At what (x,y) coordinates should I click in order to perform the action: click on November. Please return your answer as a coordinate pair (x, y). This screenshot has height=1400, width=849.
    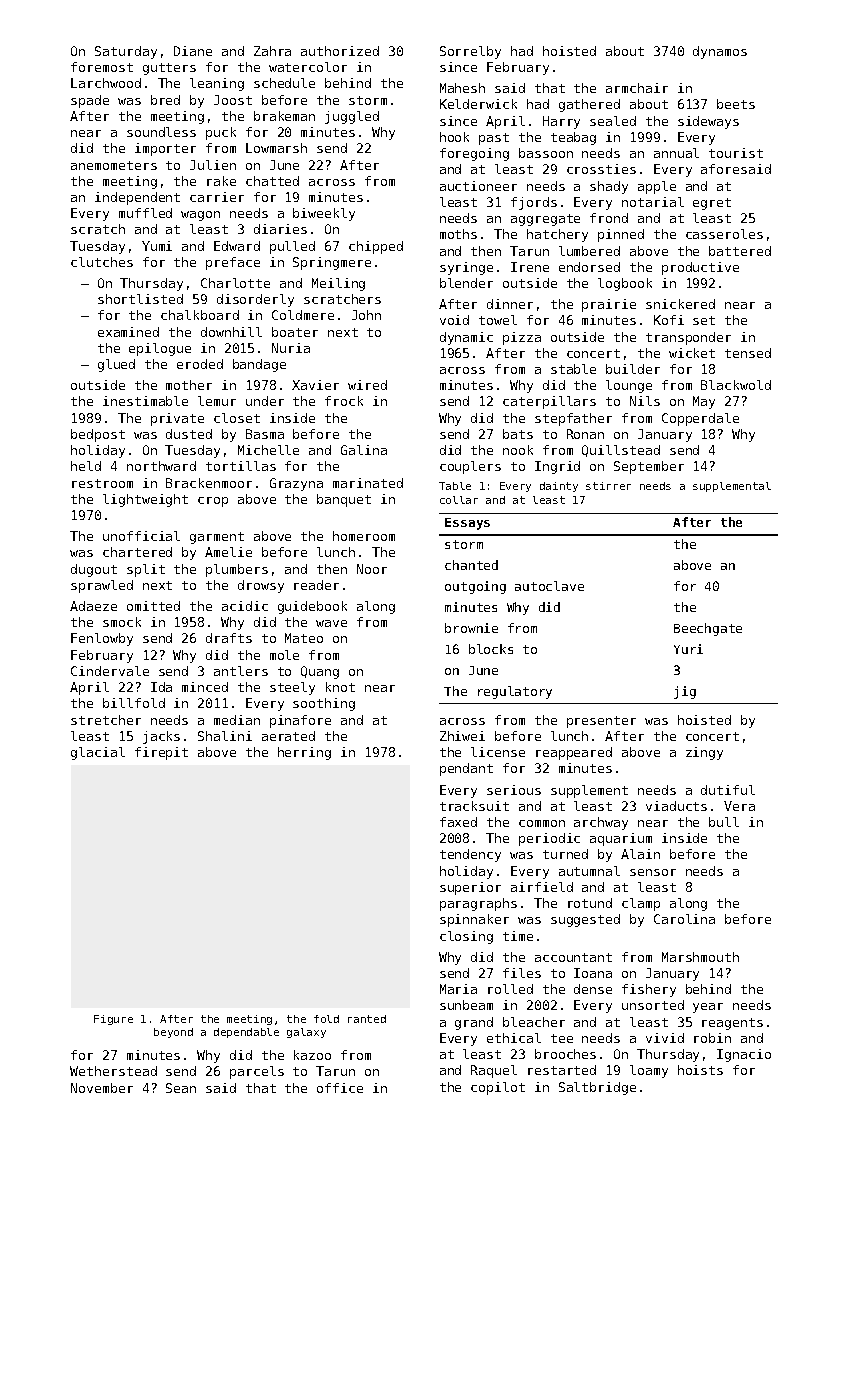
    Looking at the image, I should click on (102, 1088).
